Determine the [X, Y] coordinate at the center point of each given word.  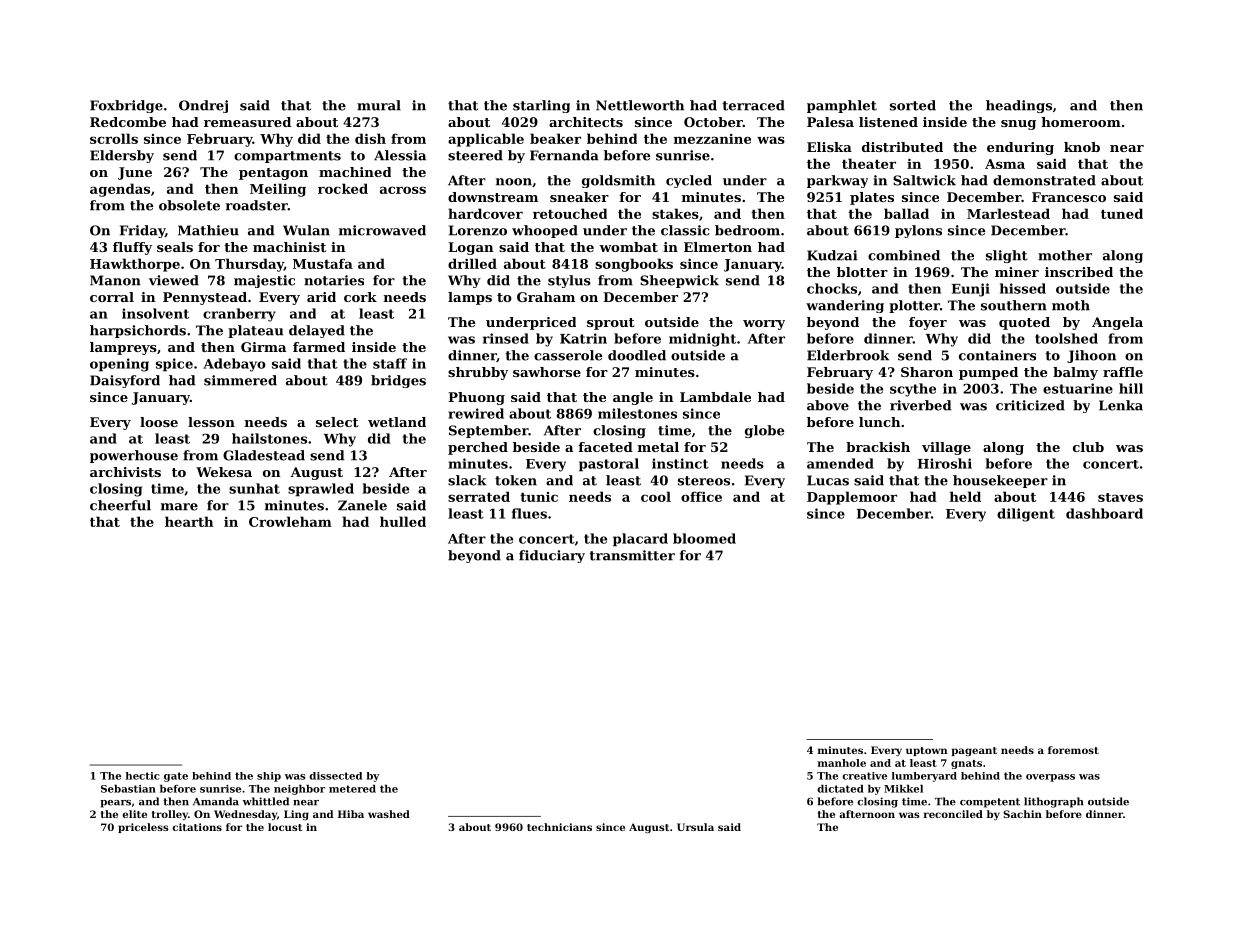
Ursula [695, 827]
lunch [879, 422]
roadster [257, 205]
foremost [1073, 750]
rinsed [506, 338]
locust [285, 827]
